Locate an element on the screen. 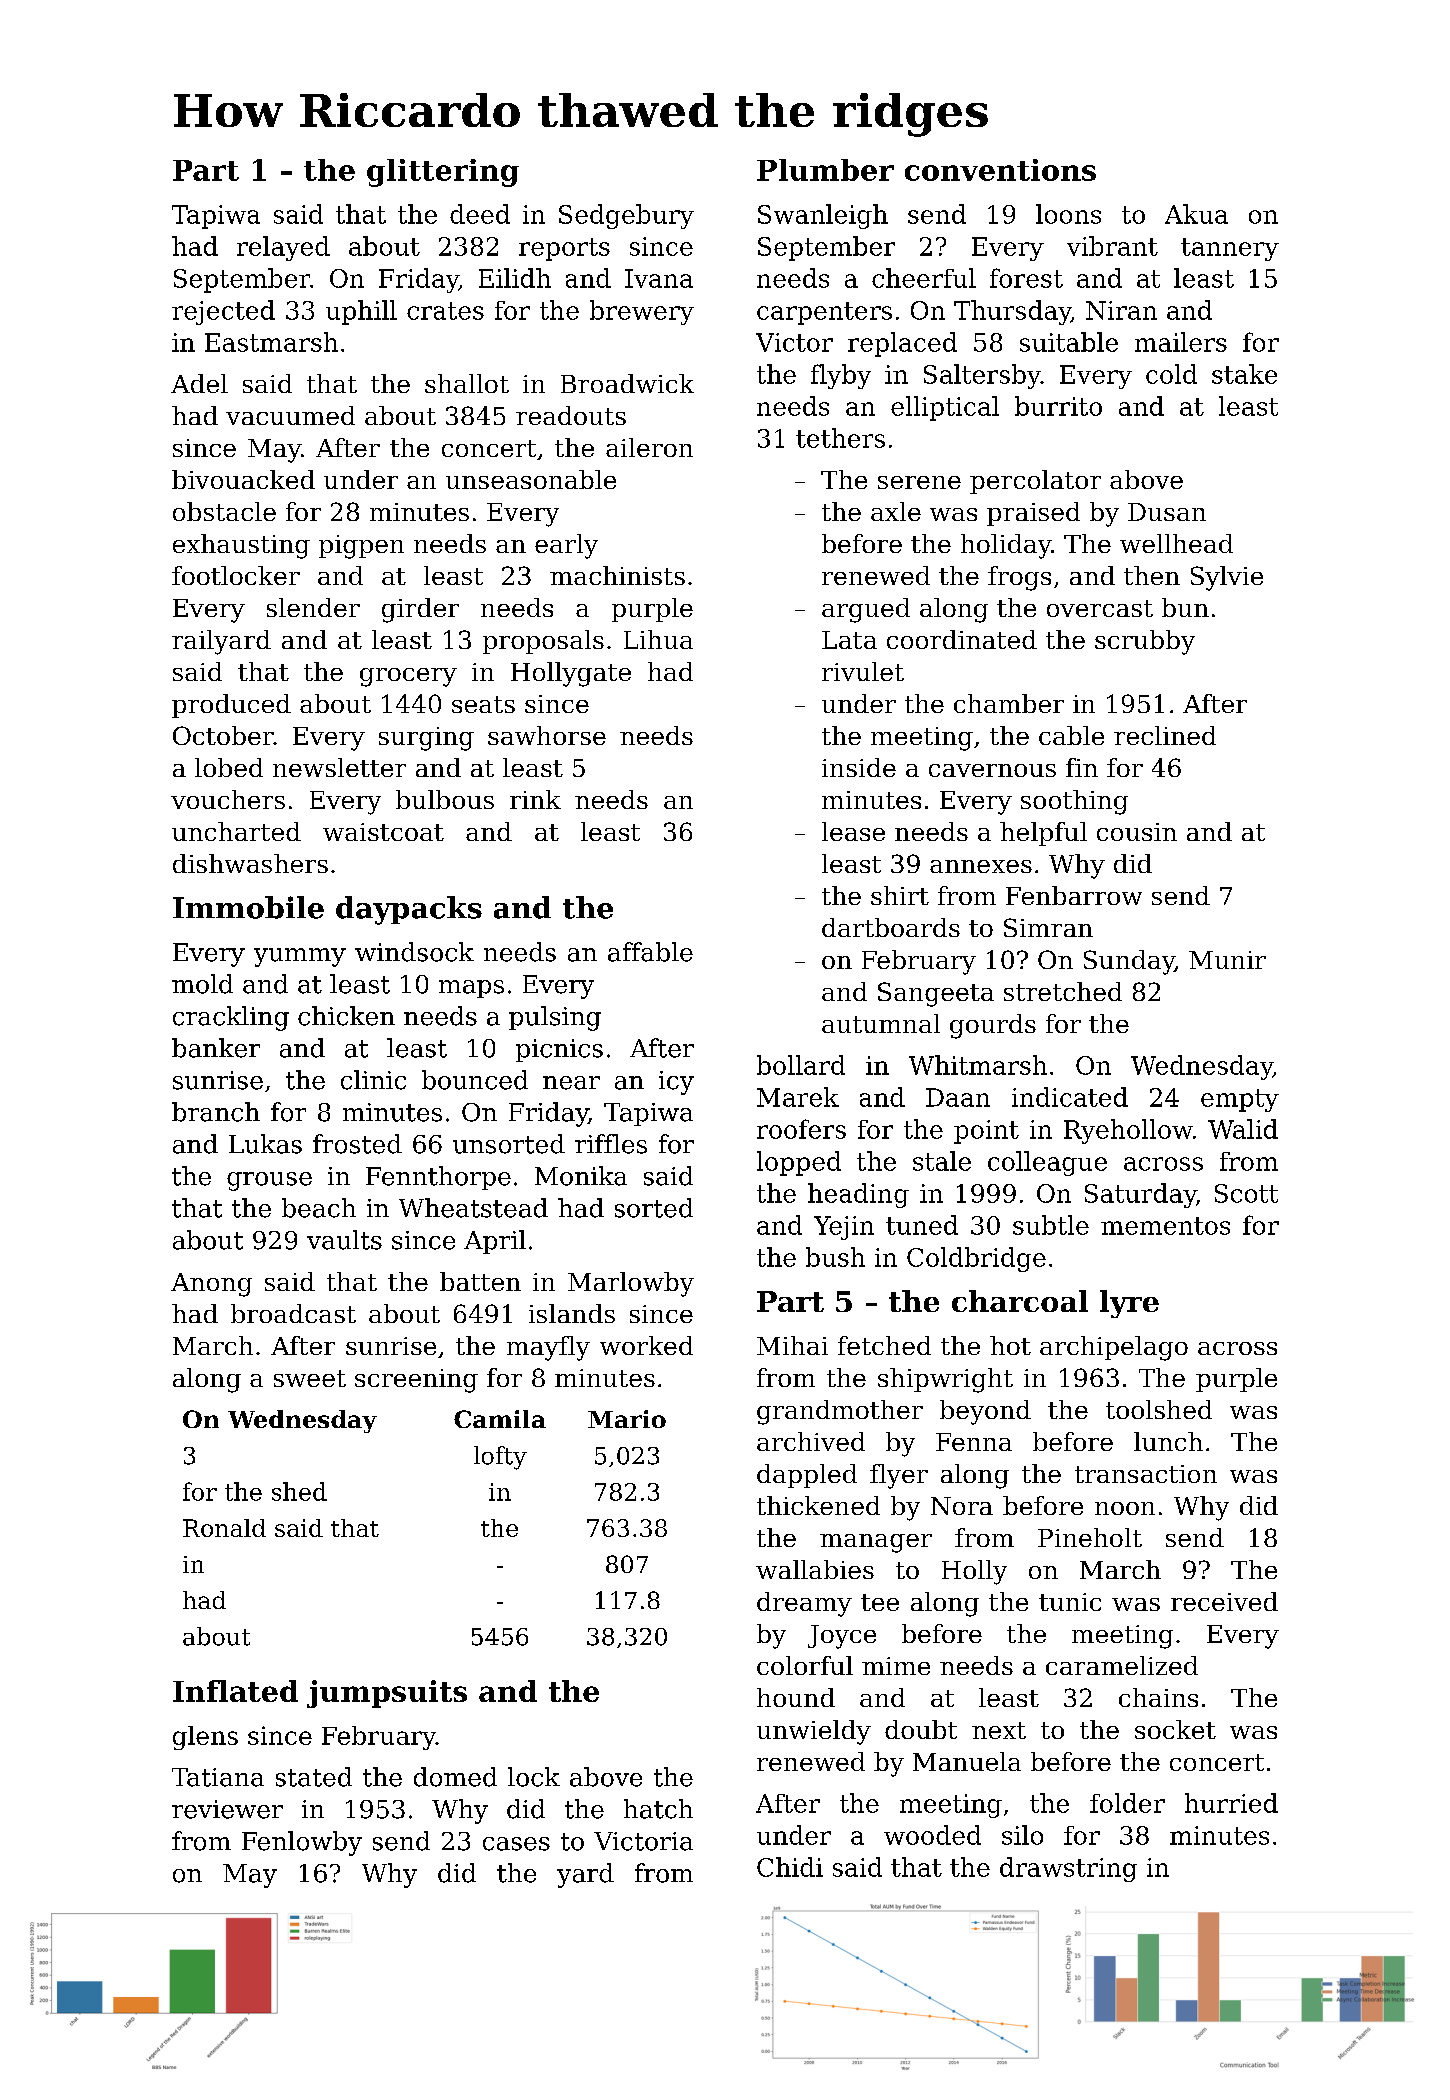  affable is located at coordinates (650, 952).
